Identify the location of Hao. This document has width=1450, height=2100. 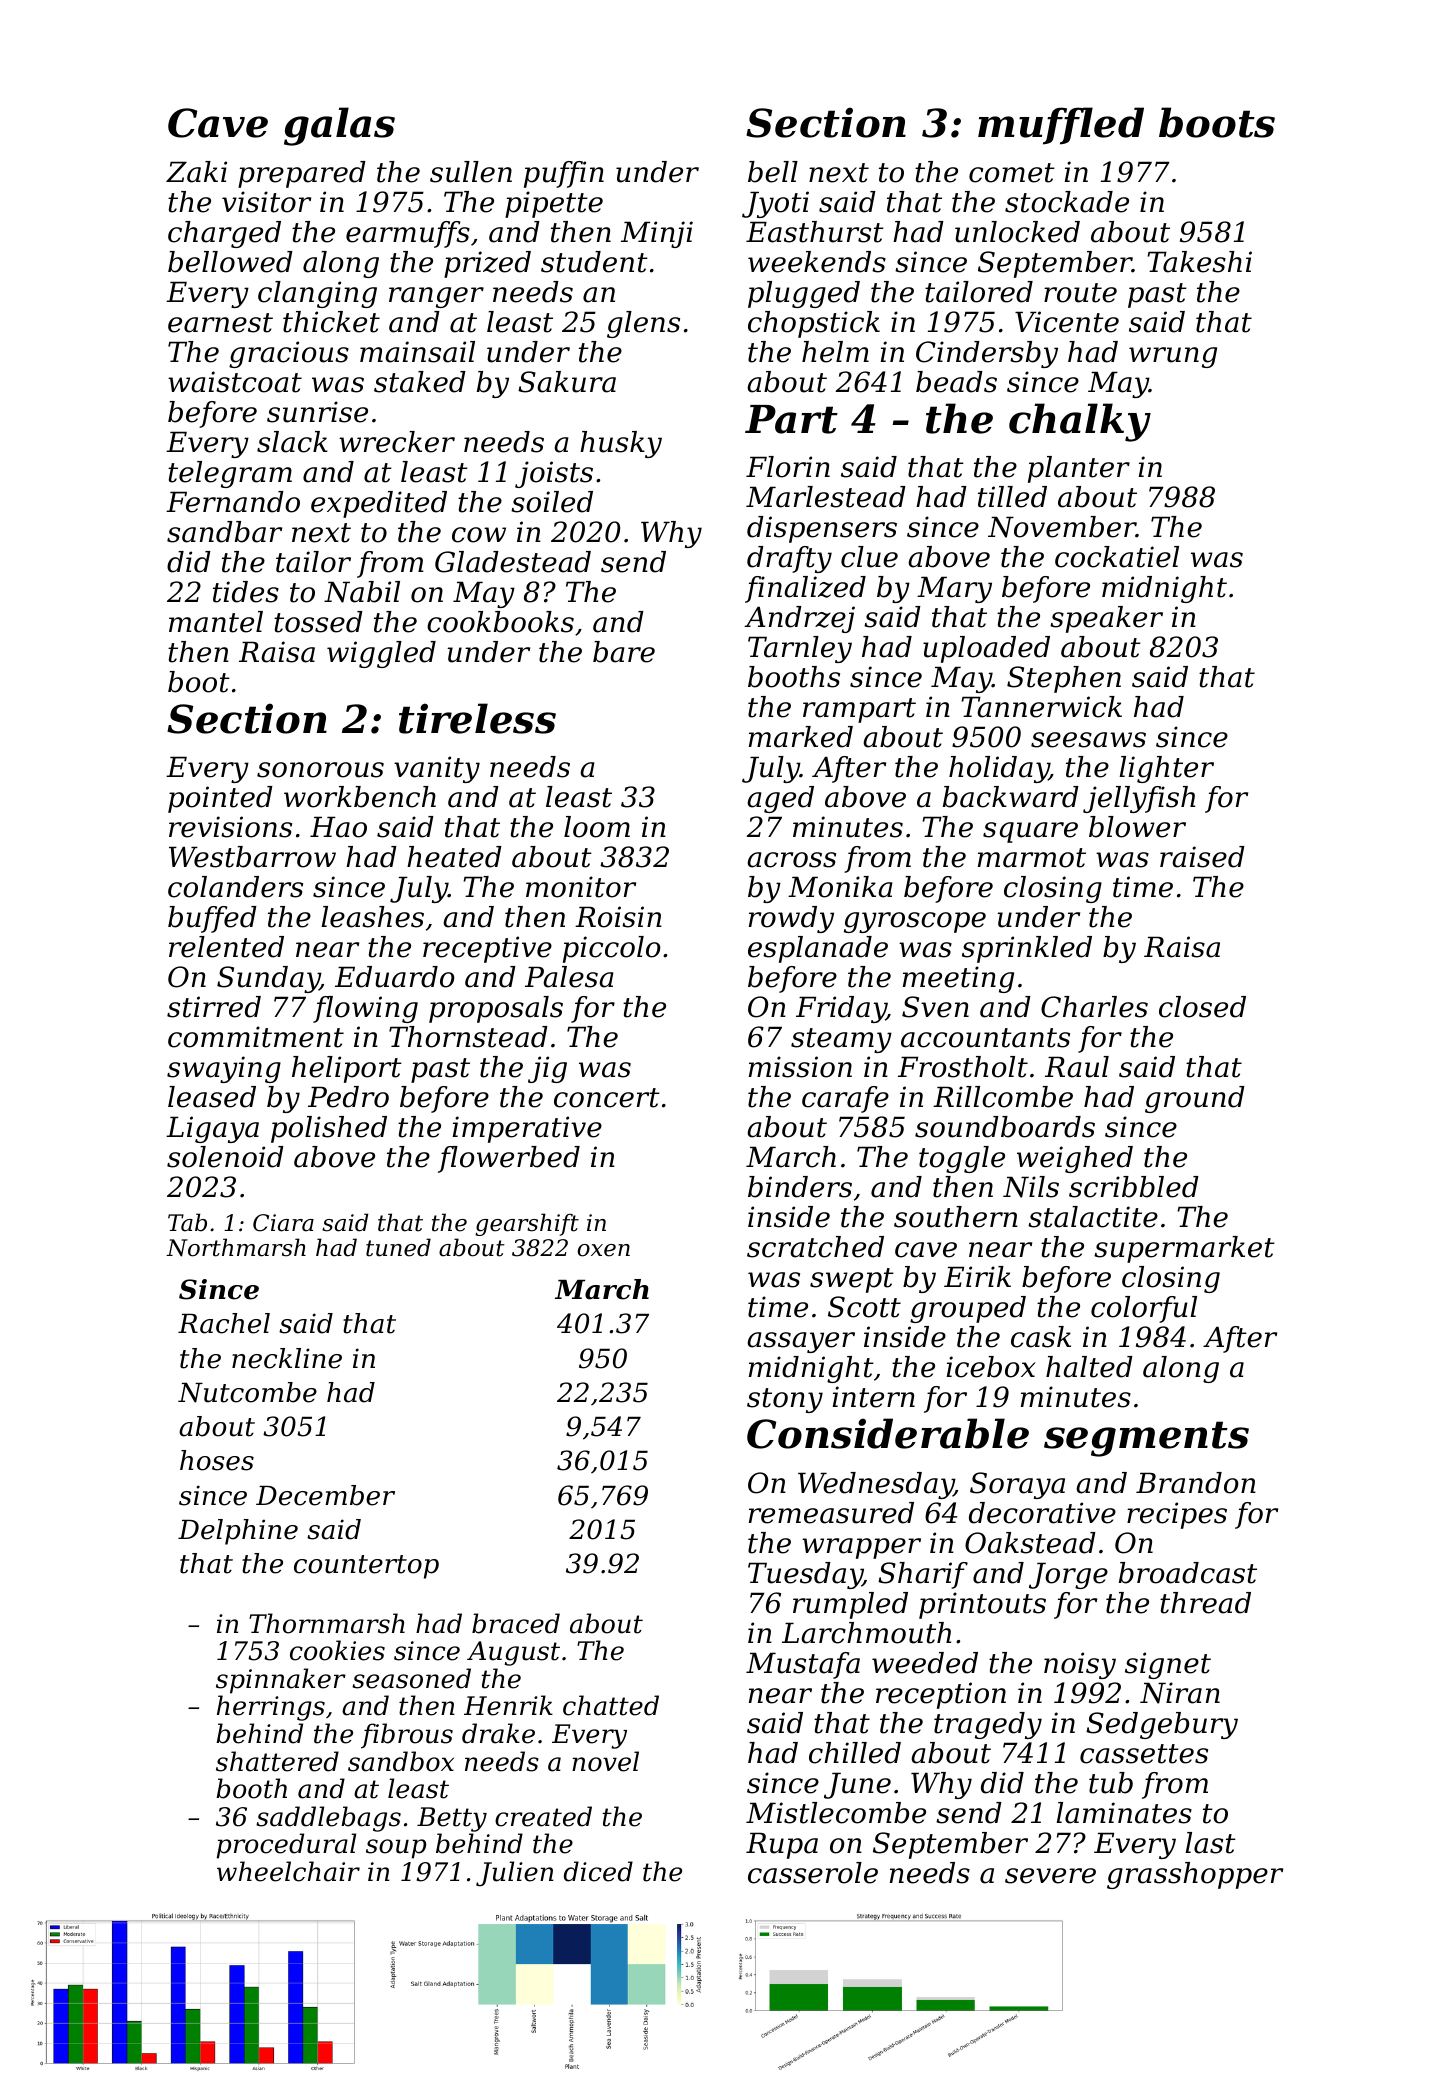
(338, 827).
